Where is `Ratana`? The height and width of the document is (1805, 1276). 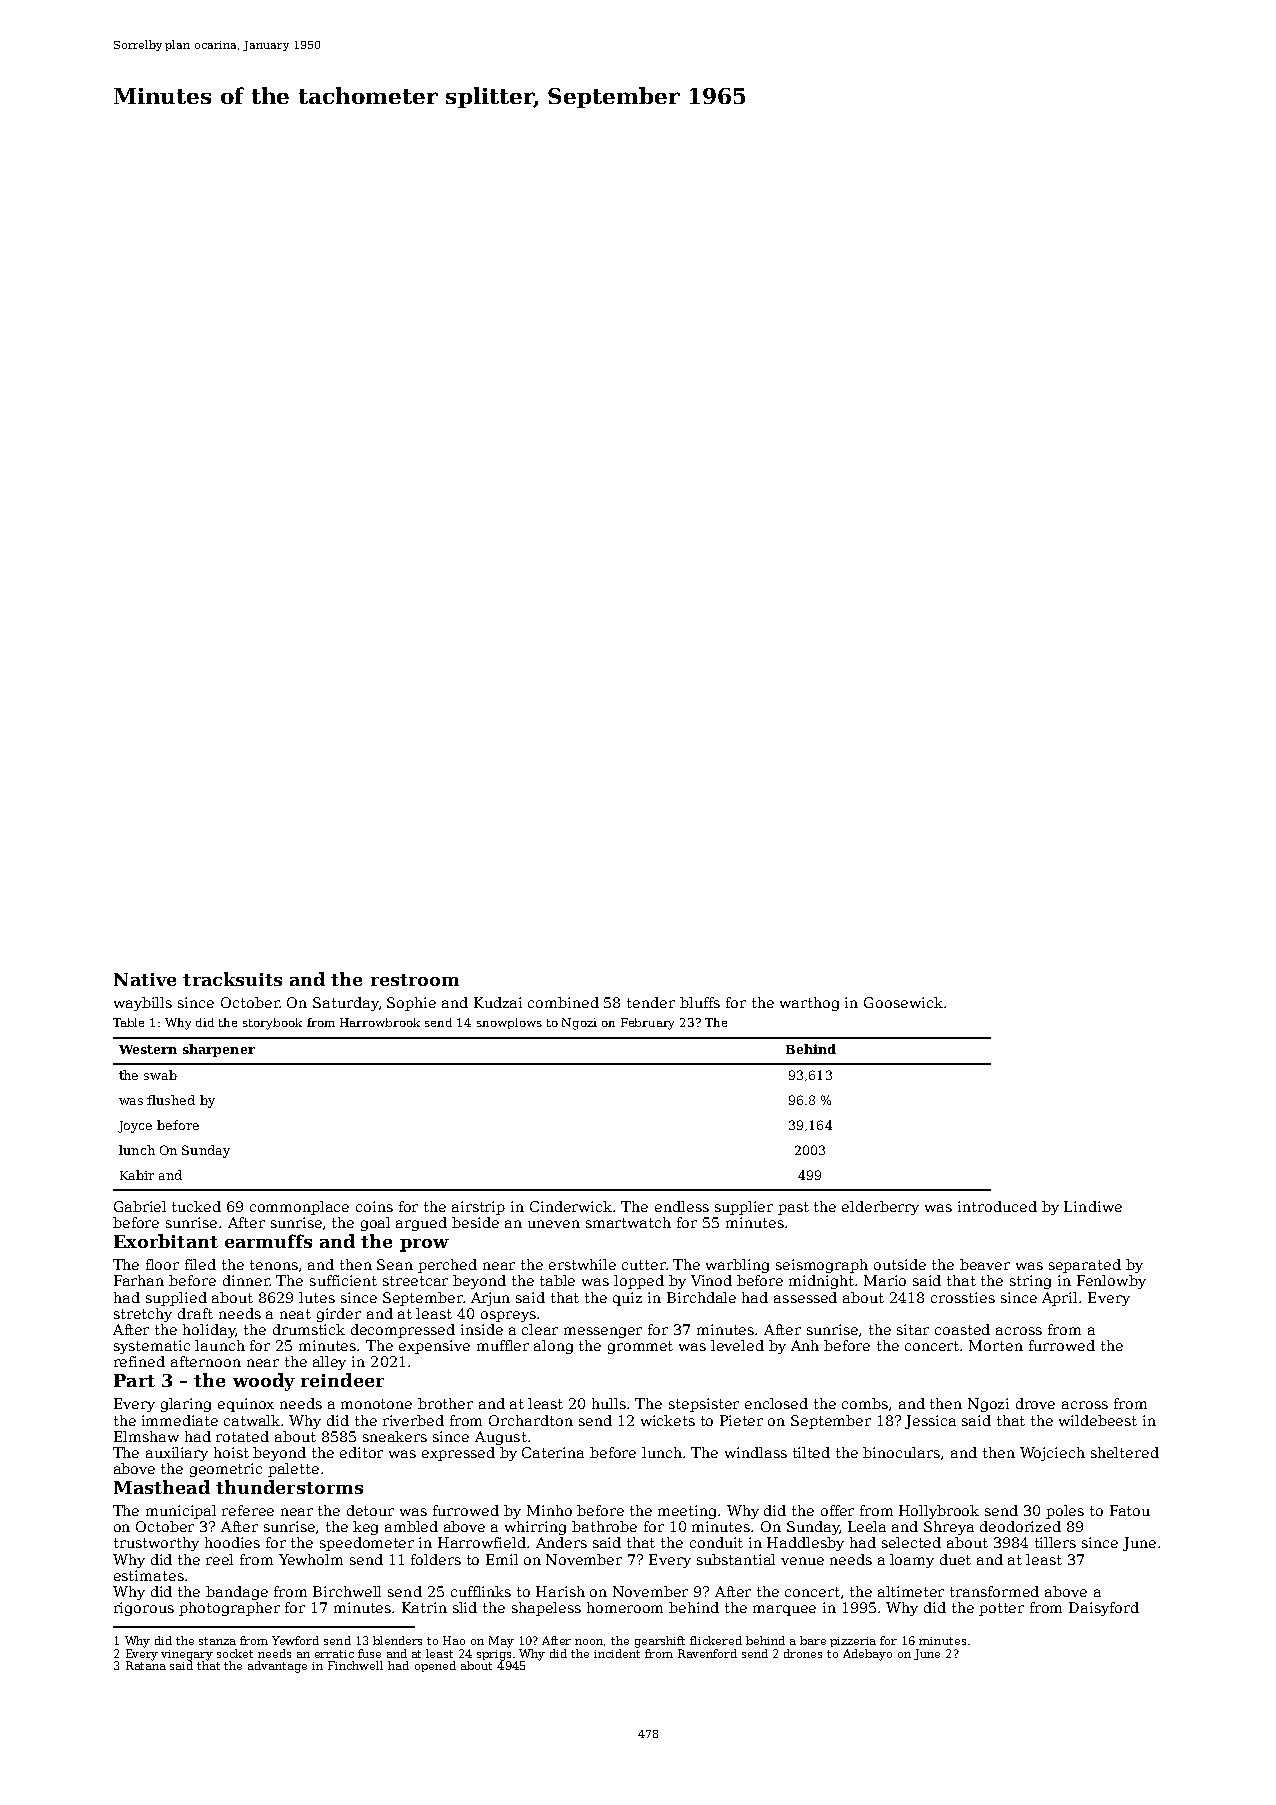
Ratana is located at coordinates (146, 1665).
